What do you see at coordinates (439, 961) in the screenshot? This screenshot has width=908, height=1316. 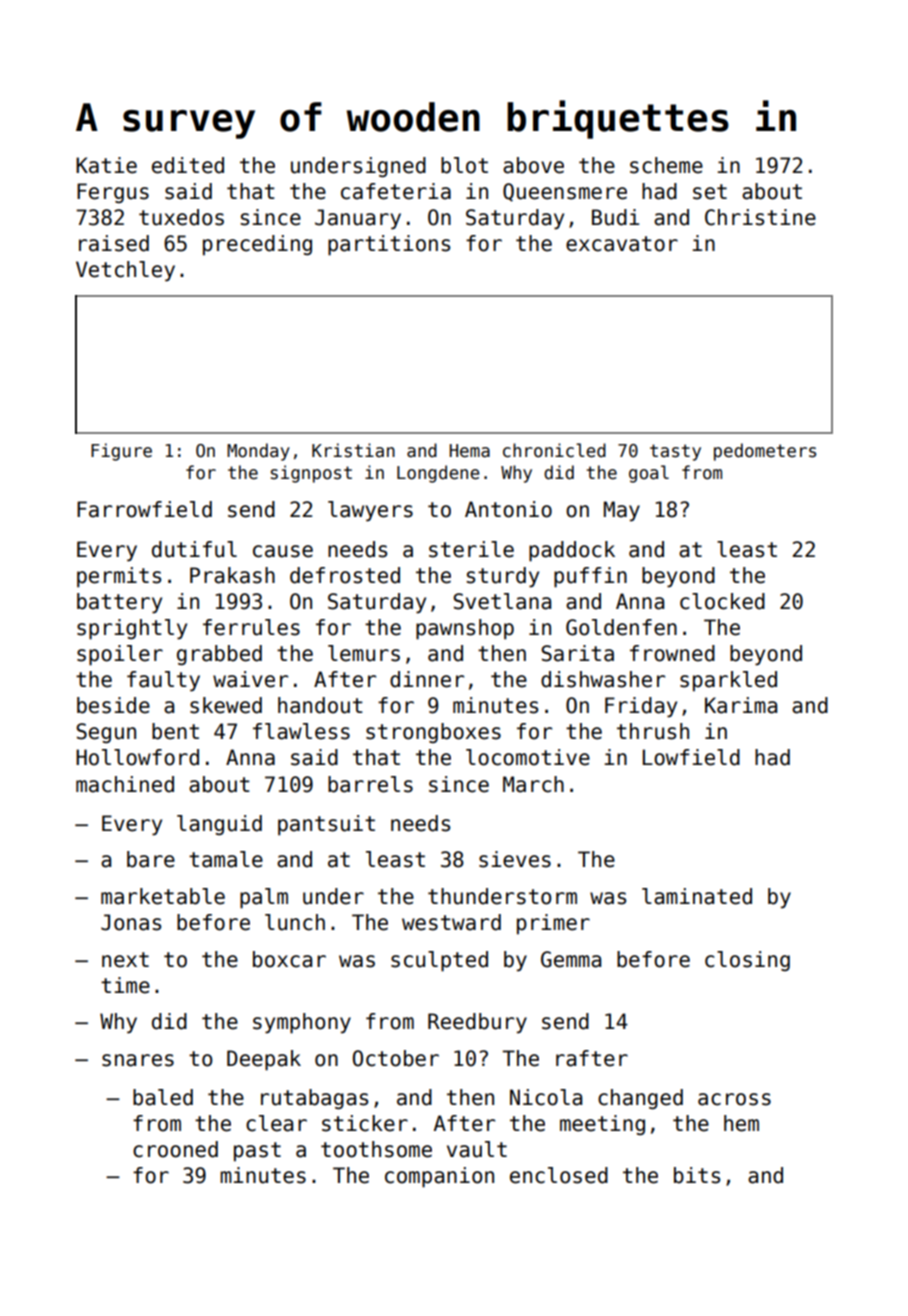 I see `sculpted` at bounding box center [439, 961].
